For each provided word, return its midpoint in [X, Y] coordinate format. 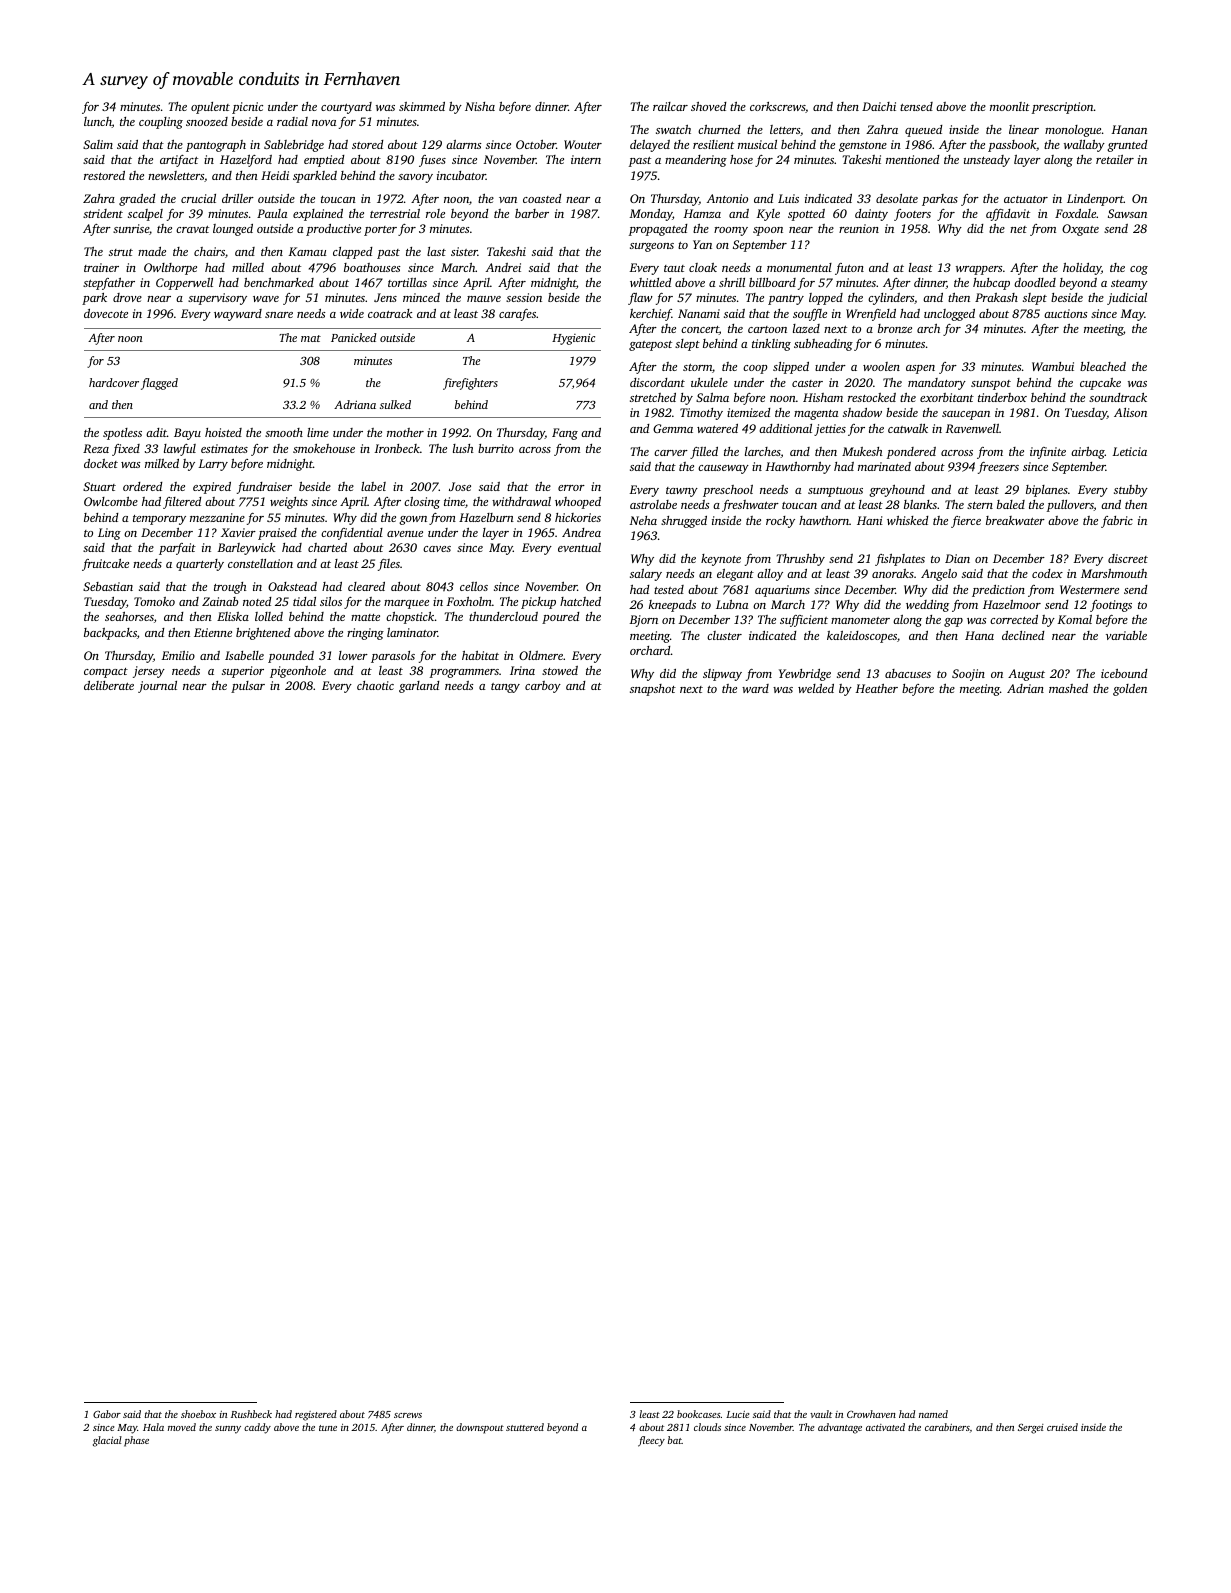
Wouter [583, 144]
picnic [247, 108]
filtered [182, 503]
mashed [1068, 688]
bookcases [699, 1414]
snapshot [653, 690]
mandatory [937, 384]
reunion [859, 228]
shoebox [198, 1414]
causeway [723, 469]
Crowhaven [871, 1414]
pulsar [248, 687]
